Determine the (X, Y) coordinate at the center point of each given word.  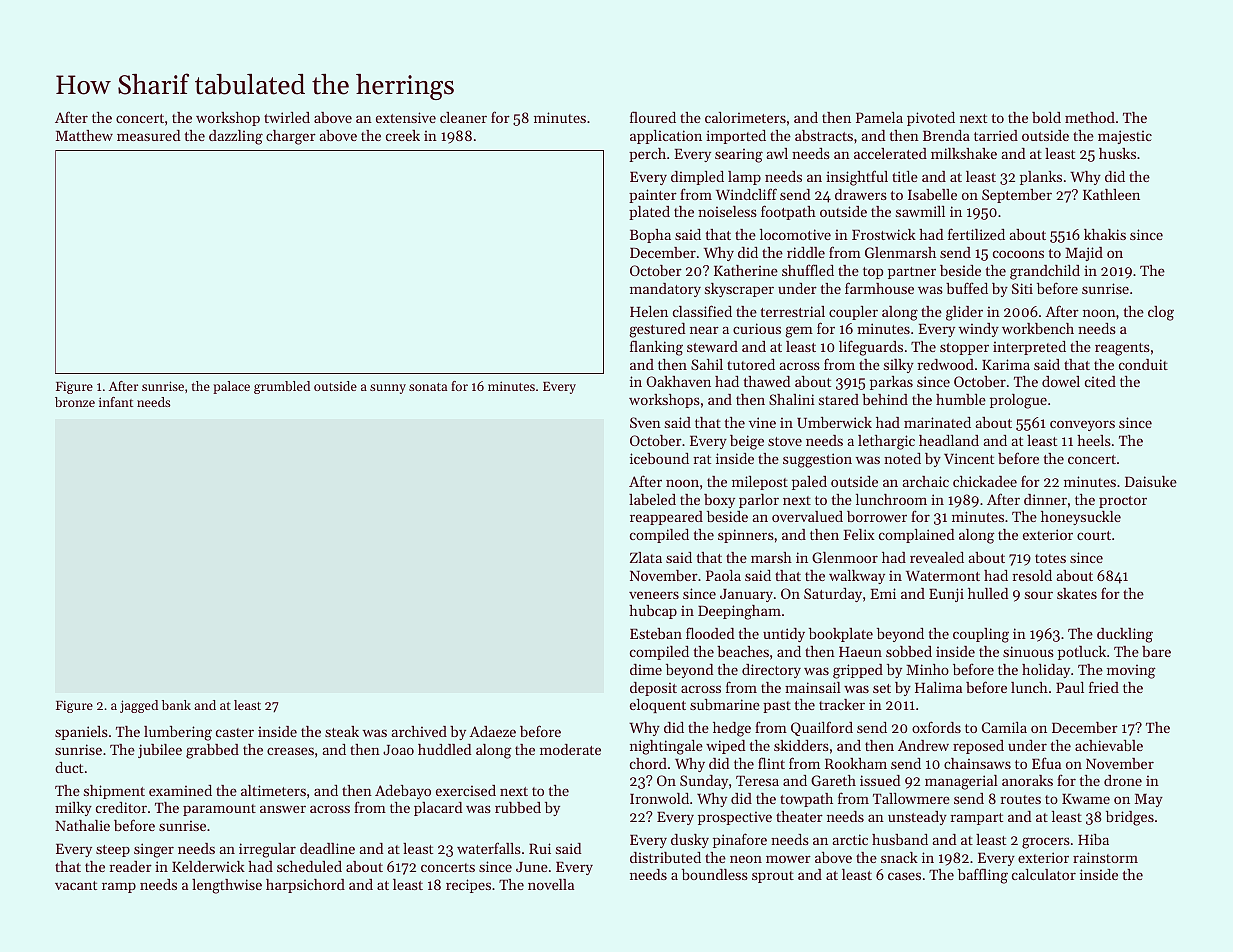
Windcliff (746, 194)
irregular (267, 850)
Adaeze (493, 731)
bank (176, 705)
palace (231, 387)
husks (1117, 153)
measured (149, 135)
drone (1123, 780)
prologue (1018, 401)
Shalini (792, 399)
